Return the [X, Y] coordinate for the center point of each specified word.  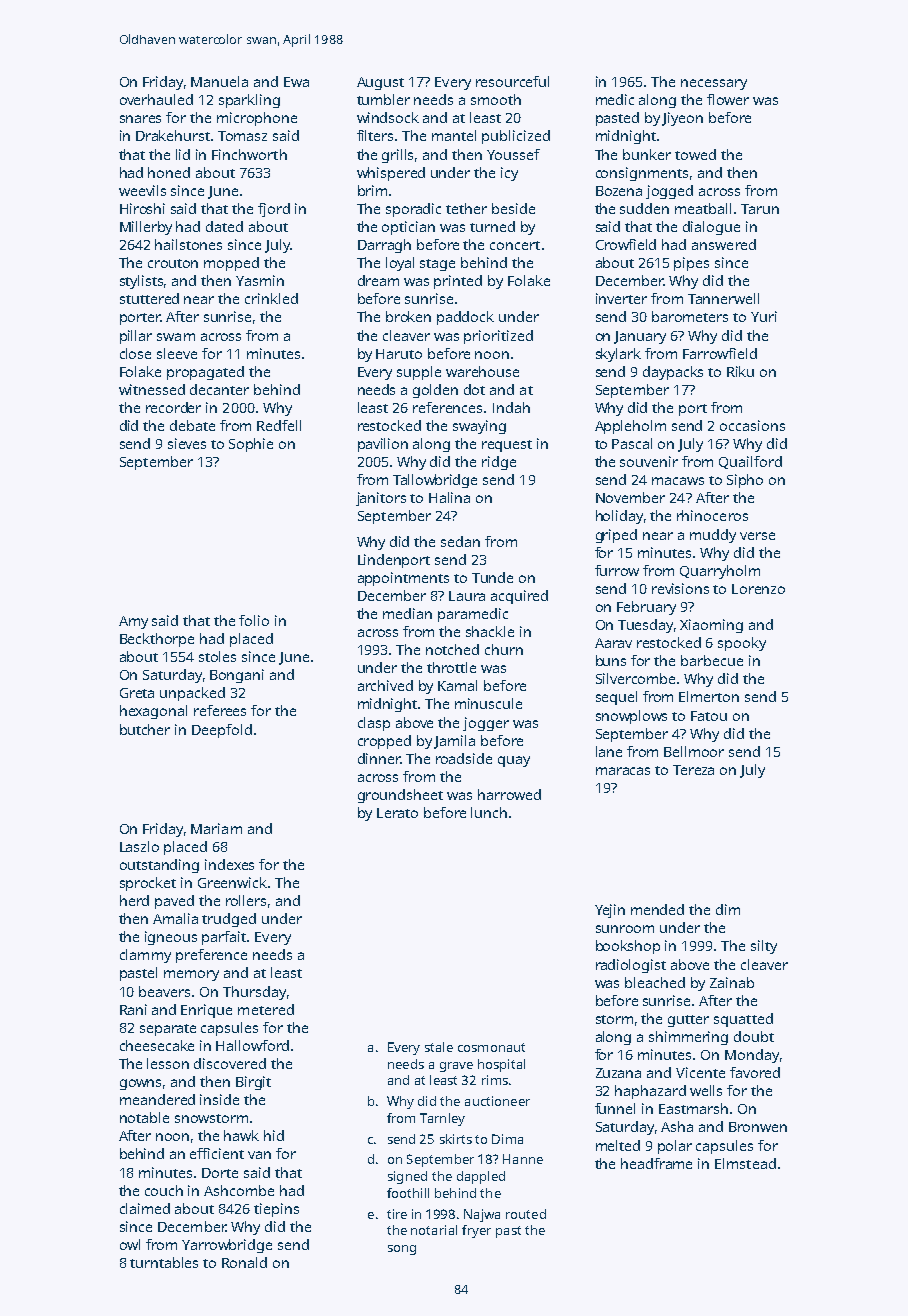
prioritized [498, 337]
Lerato [397, 813]
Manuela [219, 81]
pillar [136, 337]
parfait [224, 938]
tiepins [276, 1210]
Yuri [764, 316]
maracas [623, 771]
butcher [145, 729]
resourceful [512, 81]
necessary [714, 84]
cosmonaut [491, 1047]
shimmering [688, 1038]
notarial [434, 1230]
